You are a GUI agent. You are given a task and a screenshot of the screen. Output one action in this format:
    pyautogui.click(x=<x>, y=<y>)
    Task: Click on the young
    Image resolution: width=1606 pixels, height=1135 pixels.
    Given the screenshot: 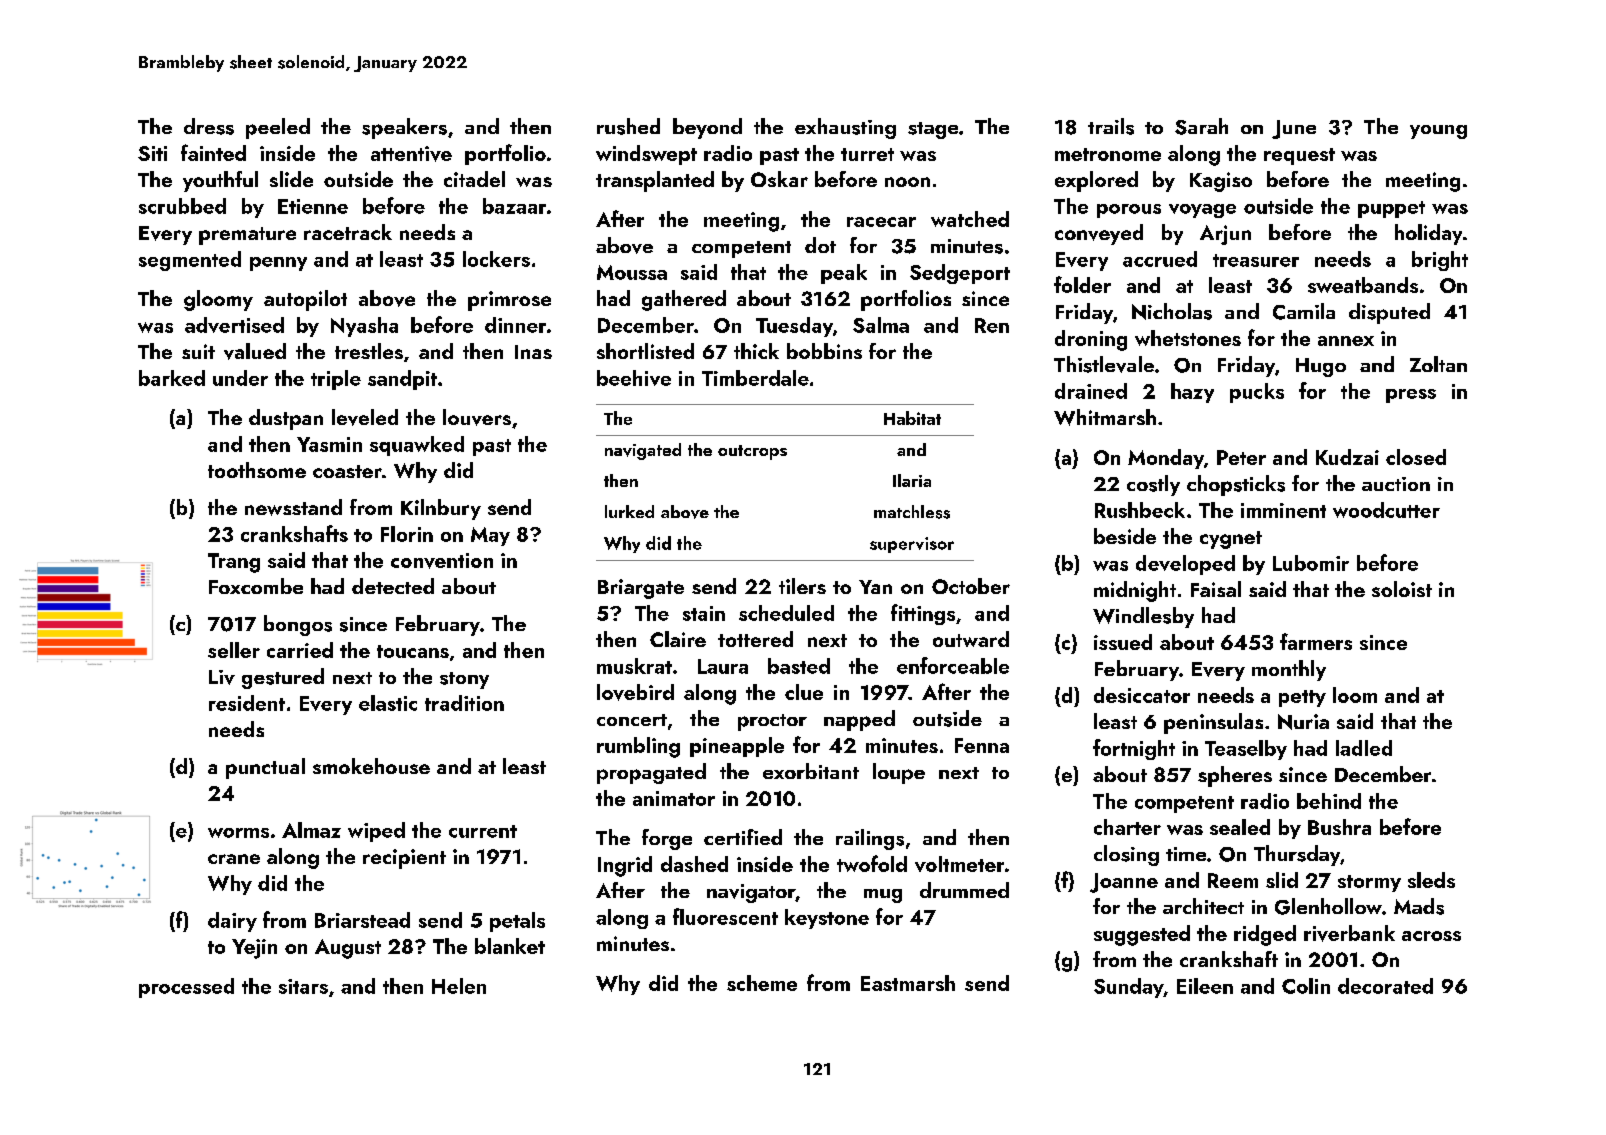 What is the action you would take?
    pyautogui.click(x=1438, y=132)
